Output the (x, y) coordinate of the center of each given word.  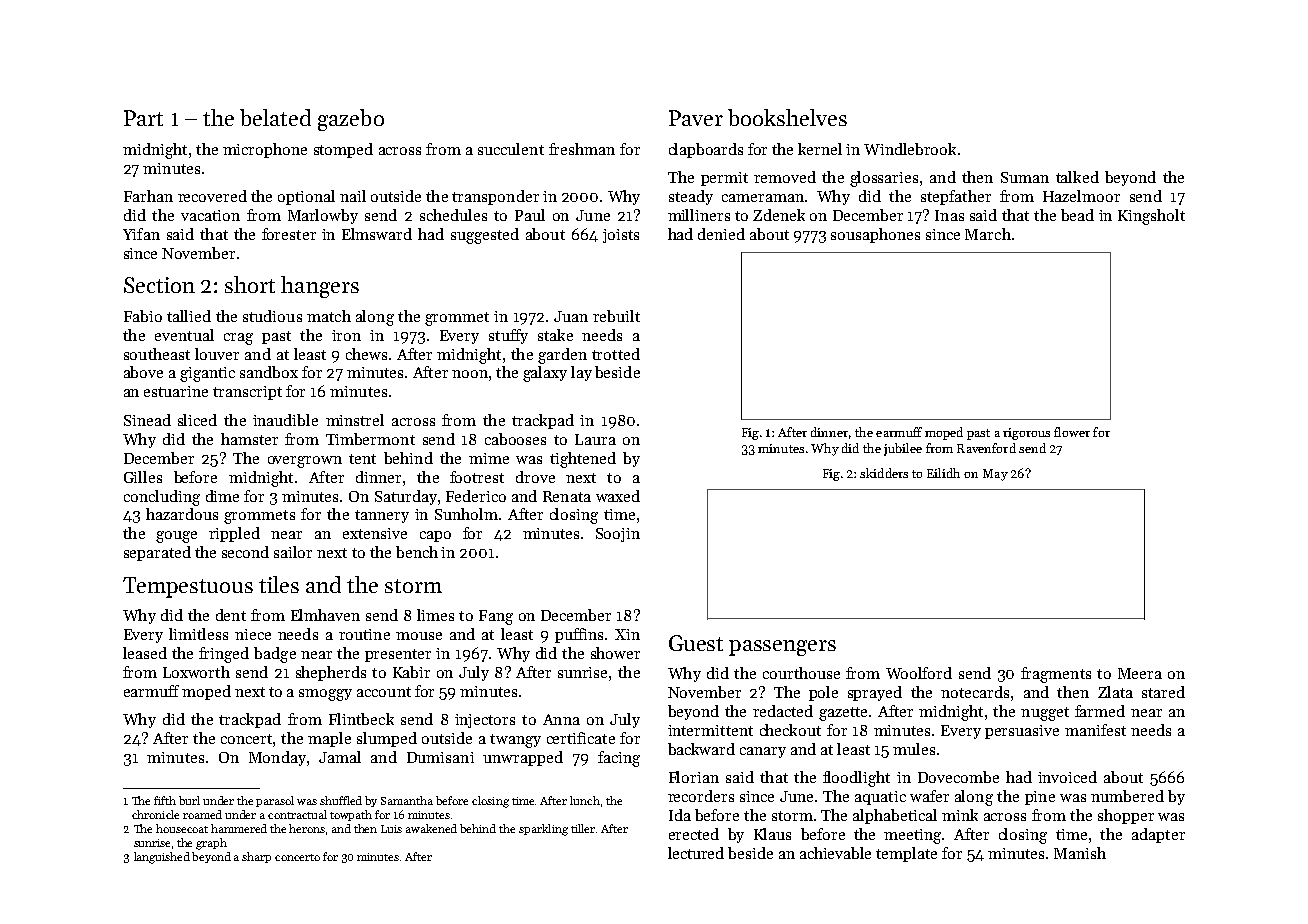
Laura (595, 439)
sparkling (543, 830)
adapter (1158, 835)
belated (275, 117)
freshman (582, 149)
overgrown (305, 462)
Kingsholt (1151, 217)
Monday (277, 758)
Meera (1140, 673)
